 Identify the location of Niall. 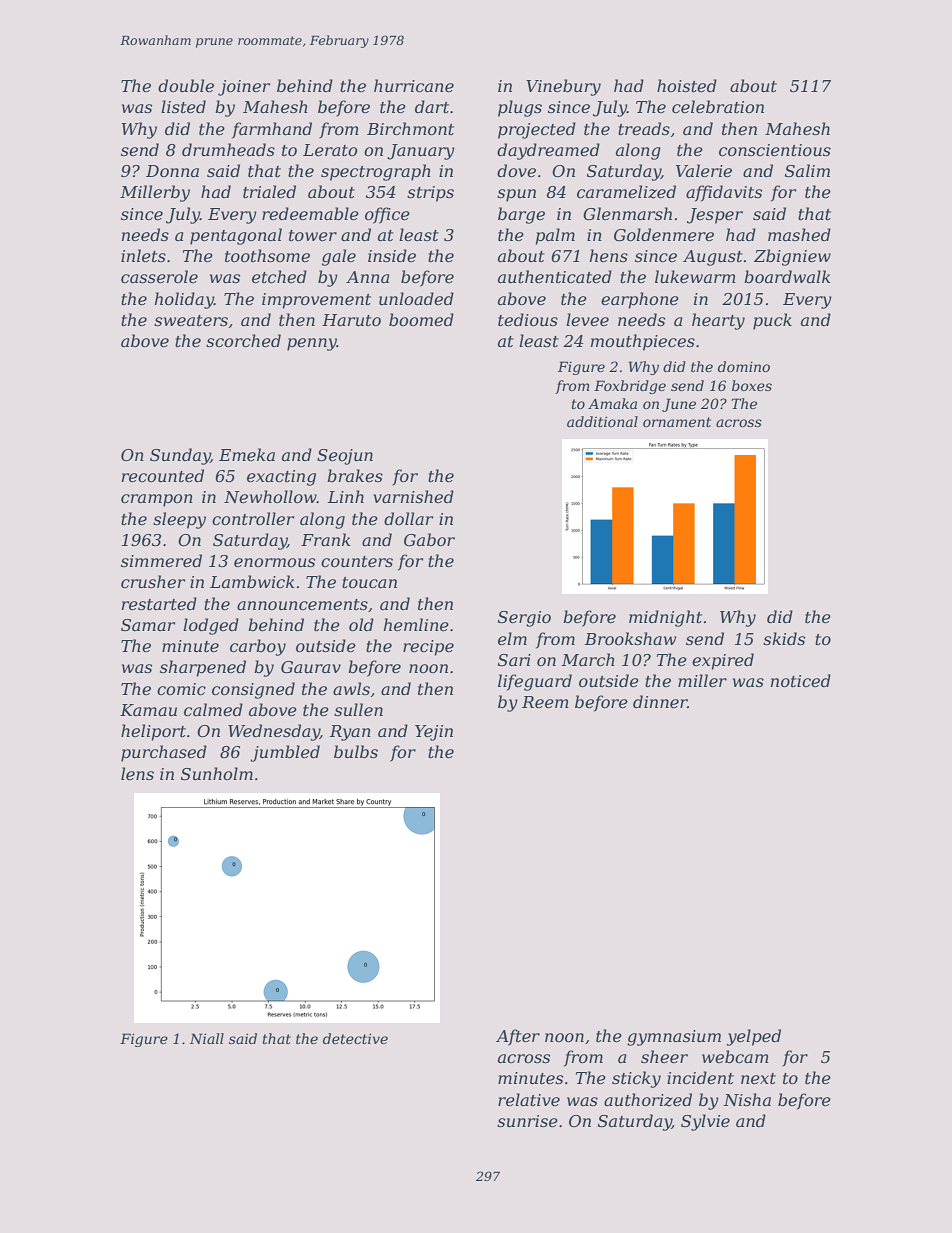
(207, 1038).
